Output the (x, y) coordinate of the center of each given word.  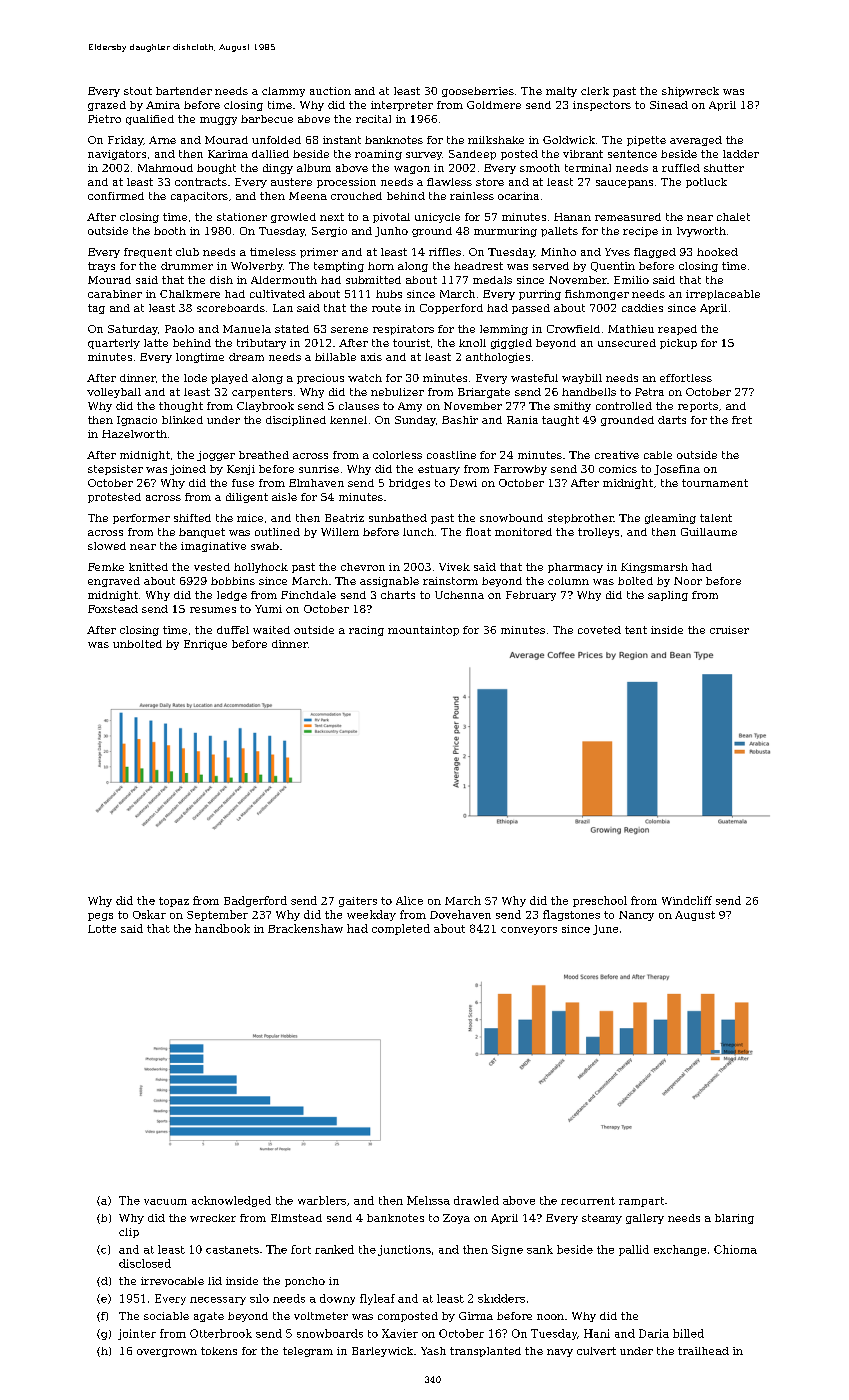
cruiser (729, 630)
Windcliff (687, 900)
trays (101, 267)
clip (129, 1233)
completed (401, 929)
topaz (174, 902)
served (551, 266)
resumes (213, 610)
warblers (322, 1200)
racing (366, 631)
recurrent (588, 1201)
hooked (717, 252)
